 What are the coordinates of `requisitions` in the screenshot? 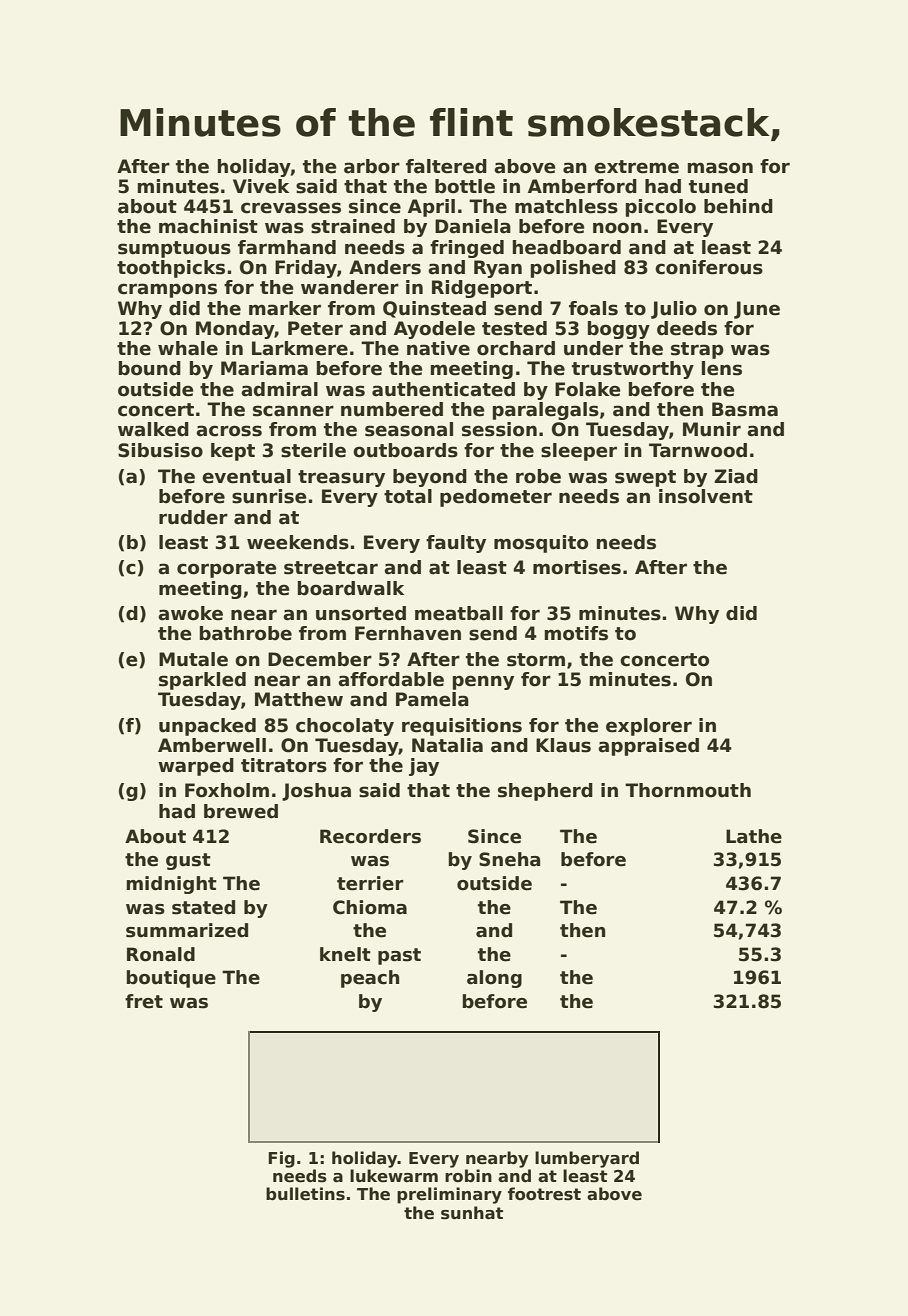 It's located at (462, 727).
